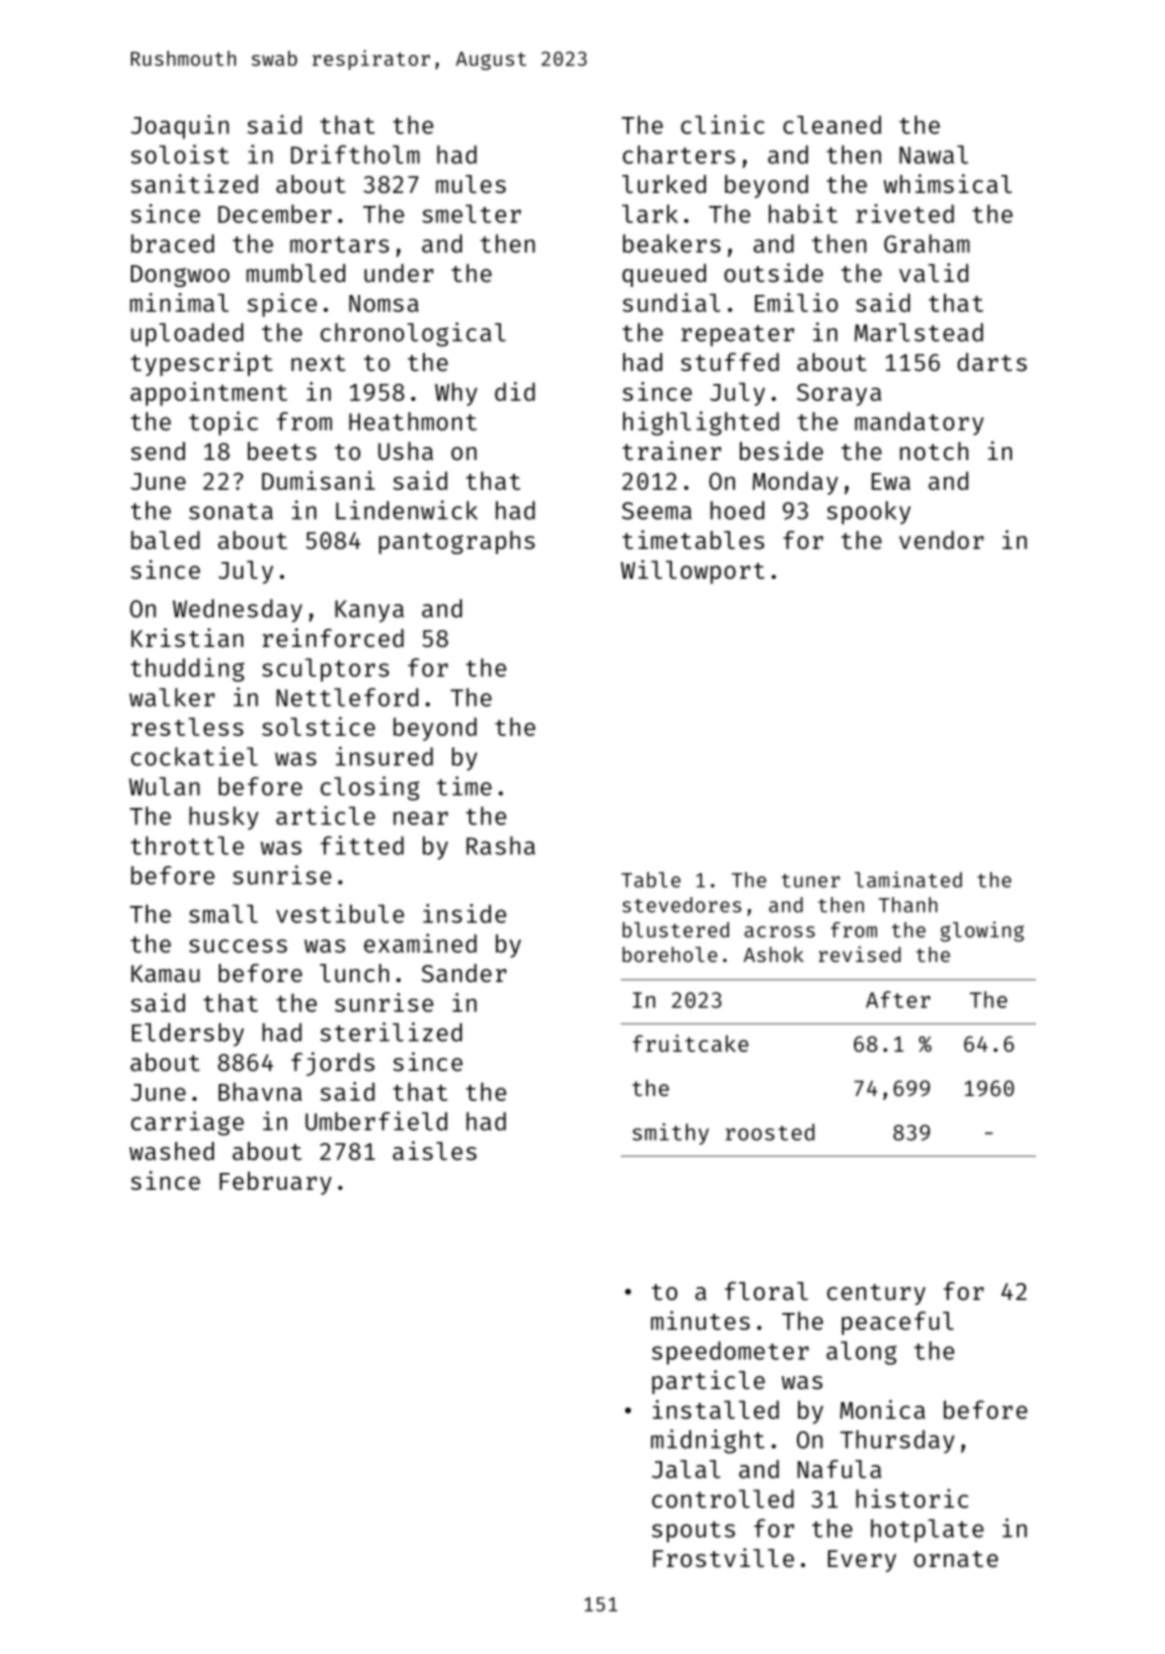 This screenshot has height=1654, width=1165. I want to click on spouts, so click(693, 1532).
